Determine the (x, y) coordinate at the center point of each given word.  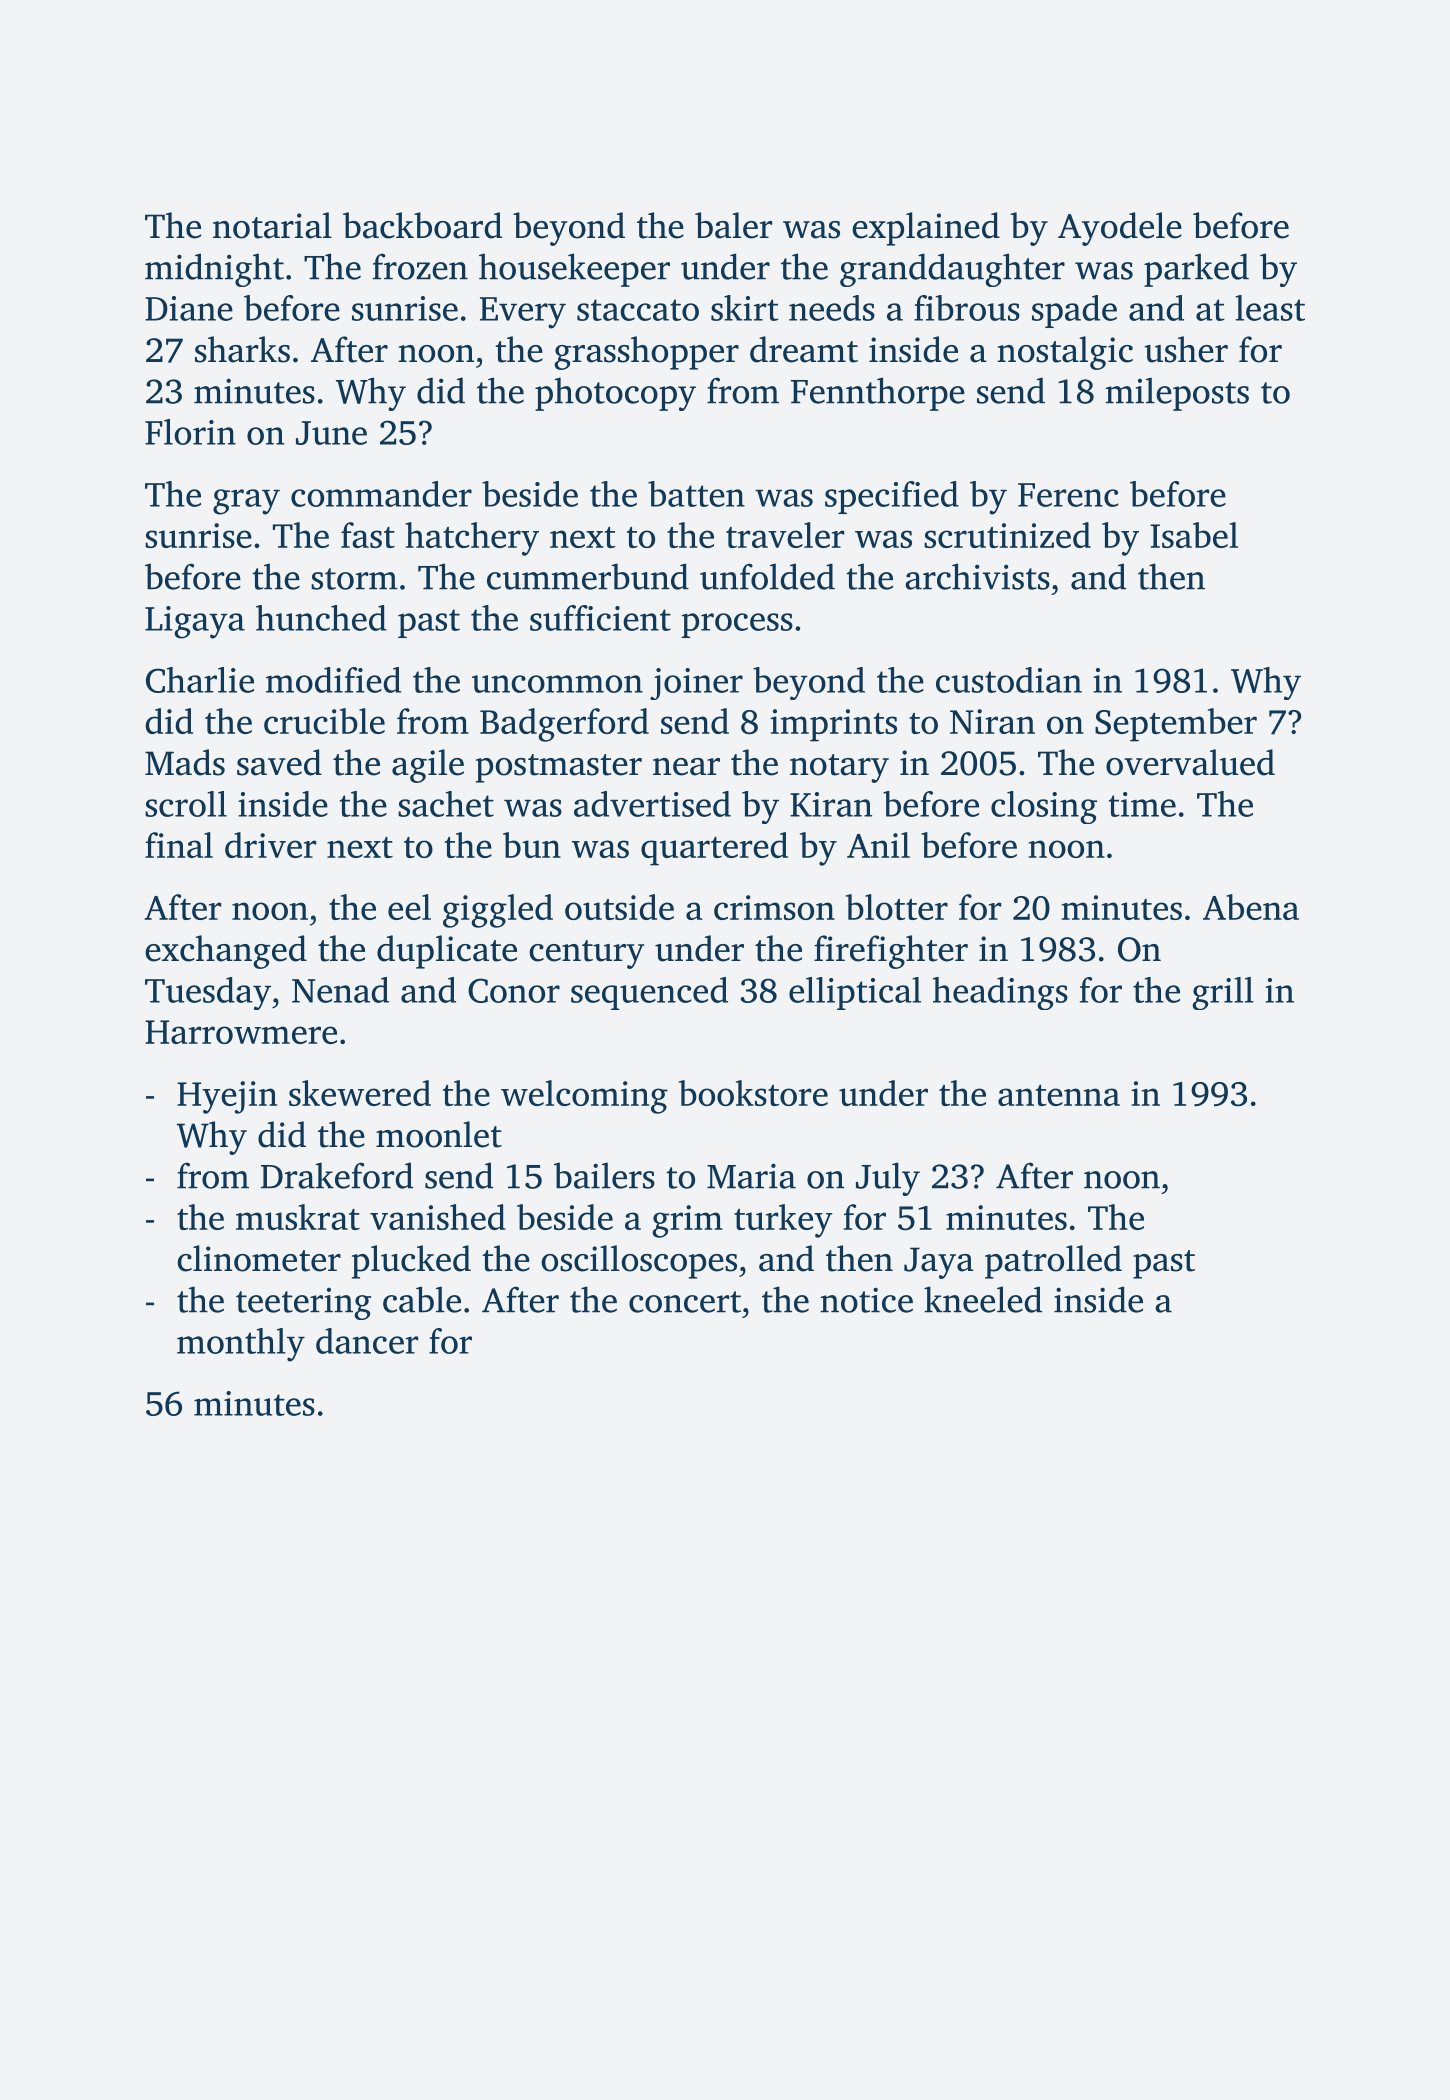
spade (1074, 311)
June (331, 433)
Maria (751, 1176)
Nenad (340, 990)
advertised (652, 804)
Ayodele (1120, 229)
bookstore (753, 1093)
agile (428, 766)
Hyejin (227, 1097)
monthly (241, 1345)
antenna (1059, 1095)
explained (926, 229)
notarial (272, 225)
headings (1000, 993)
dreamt (804, 349)
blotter (897, 907)
